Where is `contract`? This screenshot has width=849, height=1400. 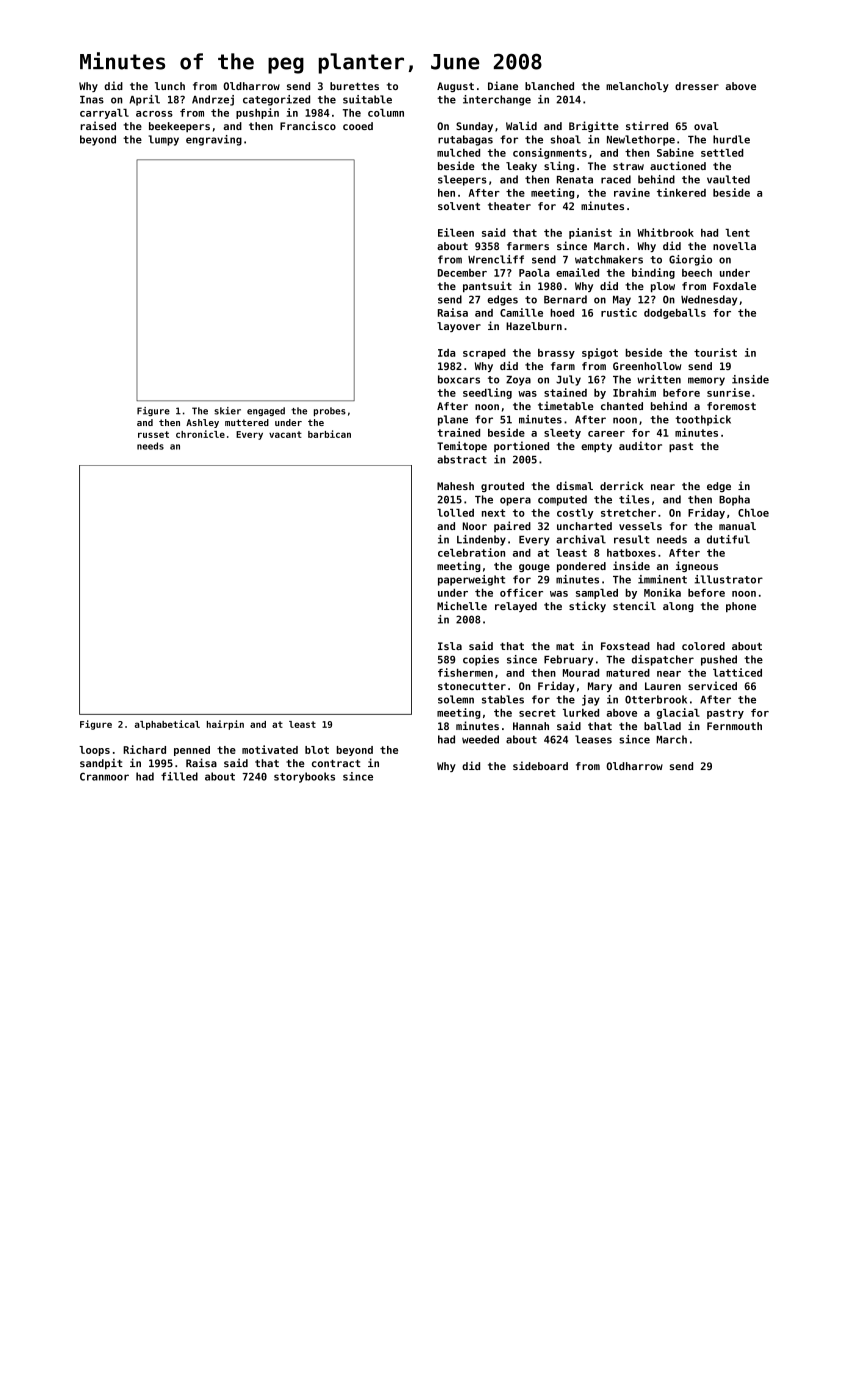 contract is located at coordinates (336, 764).
